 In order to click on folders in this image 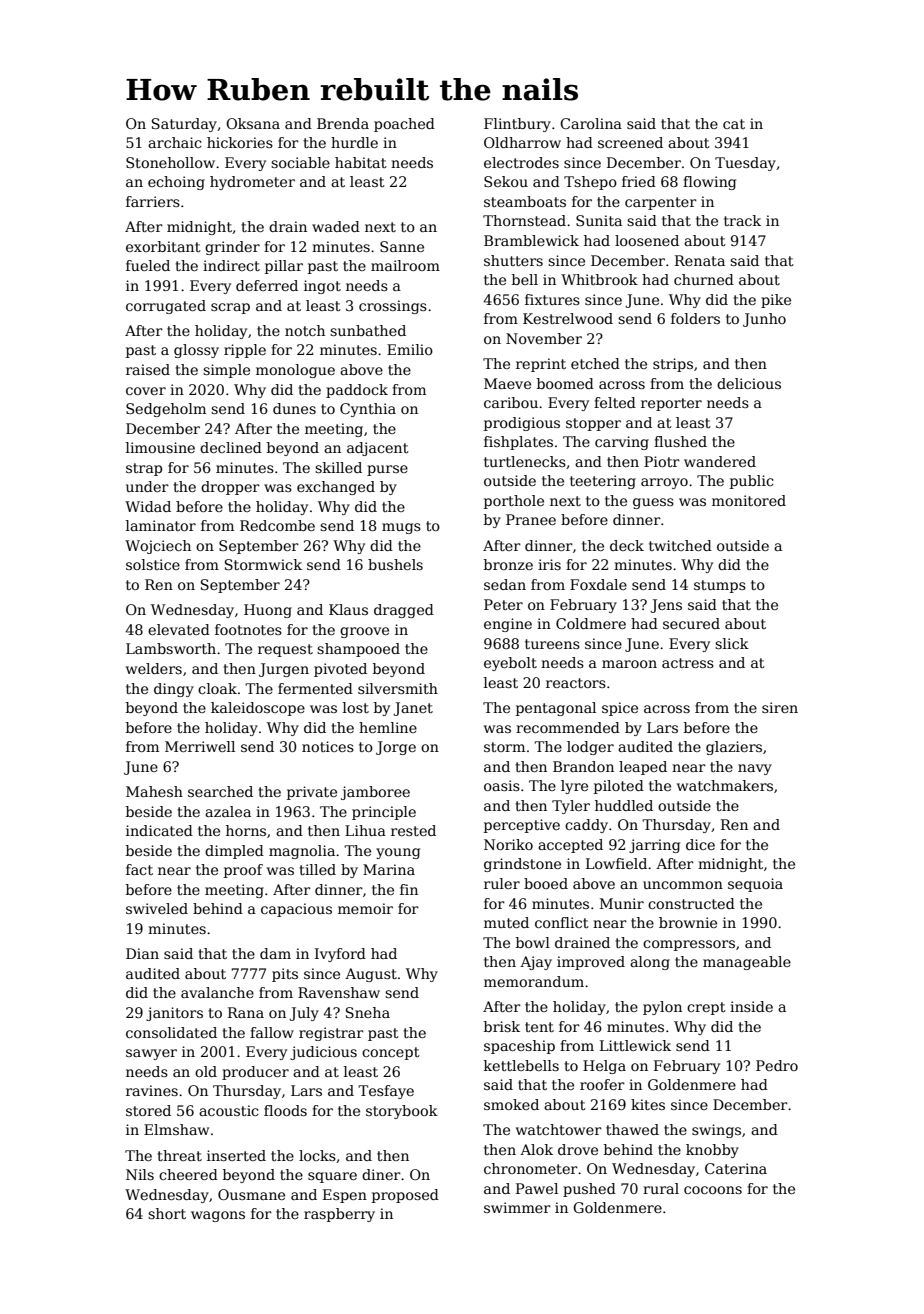, I will do `click(695, 318)`.
